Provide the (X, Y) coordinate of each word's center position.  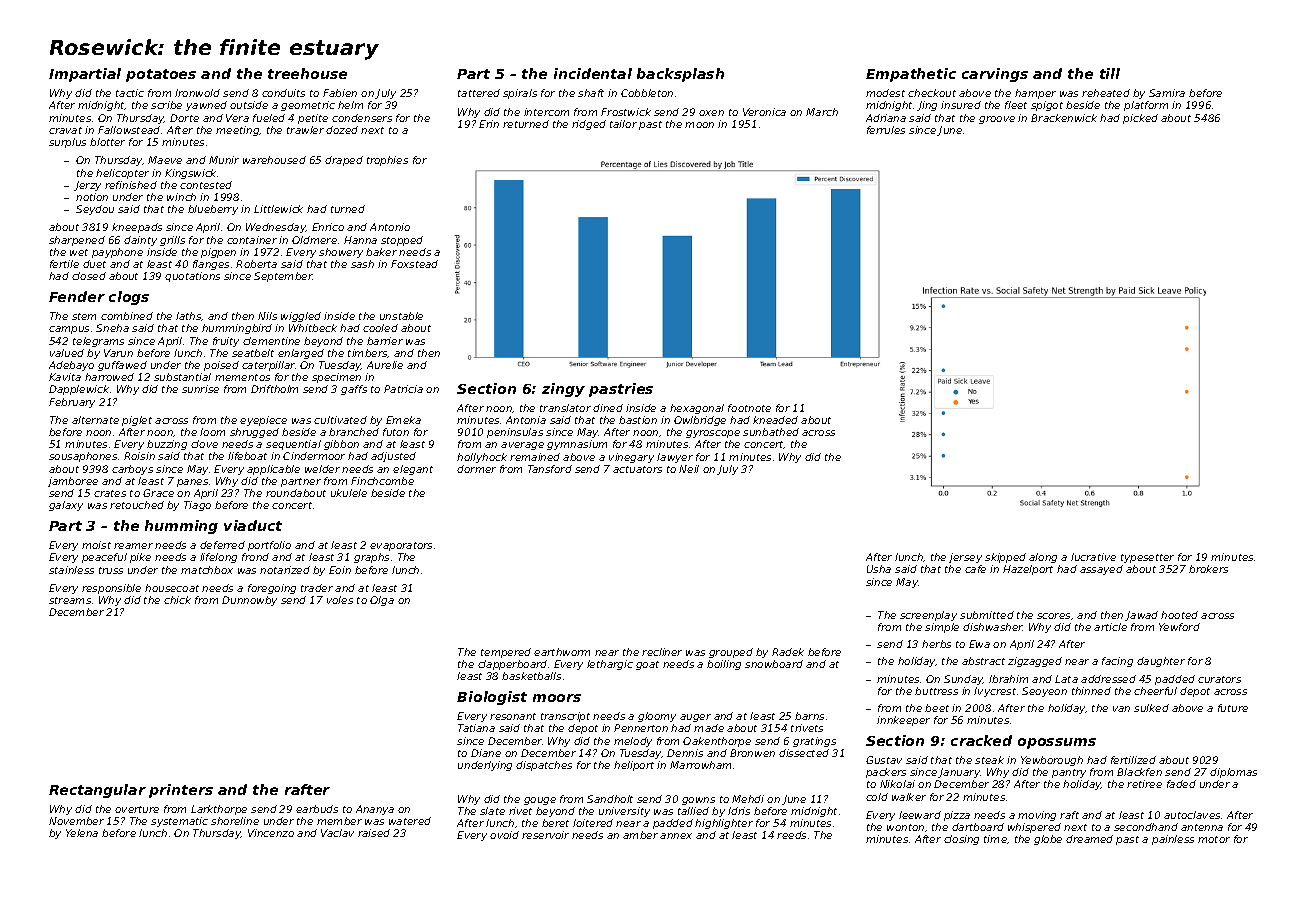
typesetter (1147, 558)
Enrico (328, 227)
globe (1048, 840)
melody (633, 742)
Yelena (82, 833)
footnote (749, 408)
